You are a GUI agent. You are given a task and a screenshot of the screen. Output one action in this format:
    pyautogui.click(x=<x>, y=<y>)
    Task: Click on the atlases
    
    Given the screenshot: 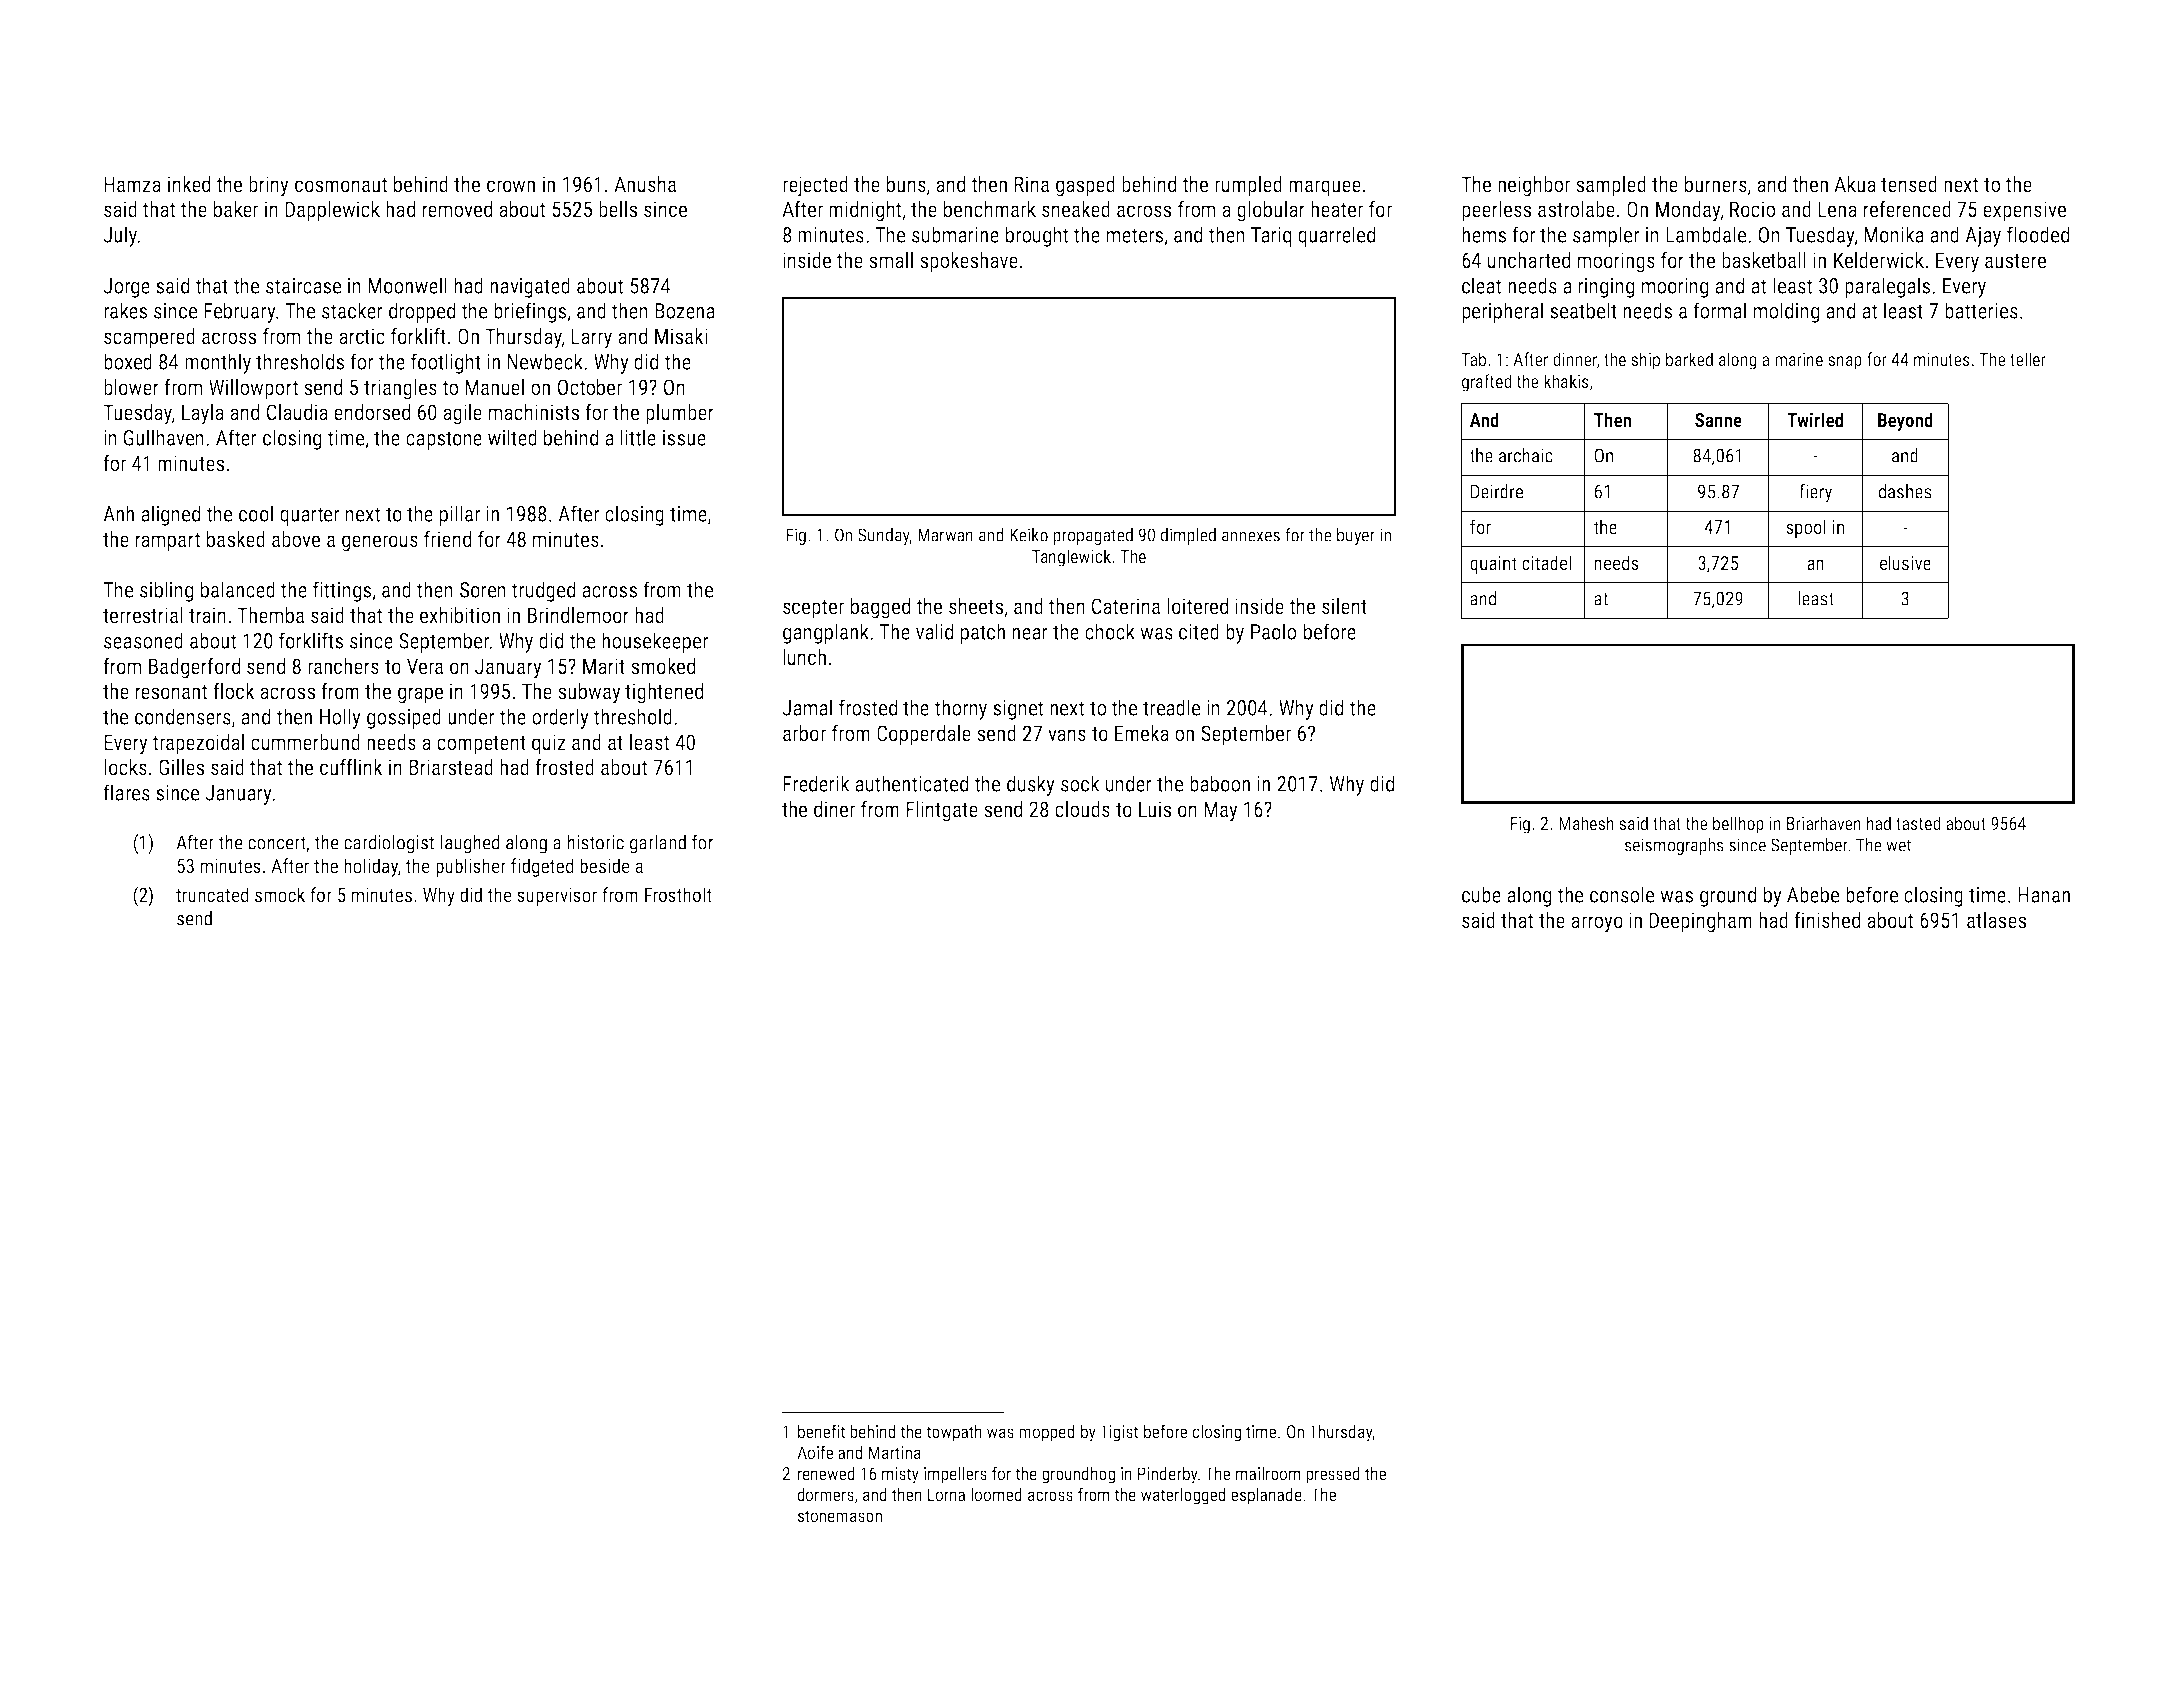 What is the action you would take?
    pyautogui.click(x=1996, y=920)
